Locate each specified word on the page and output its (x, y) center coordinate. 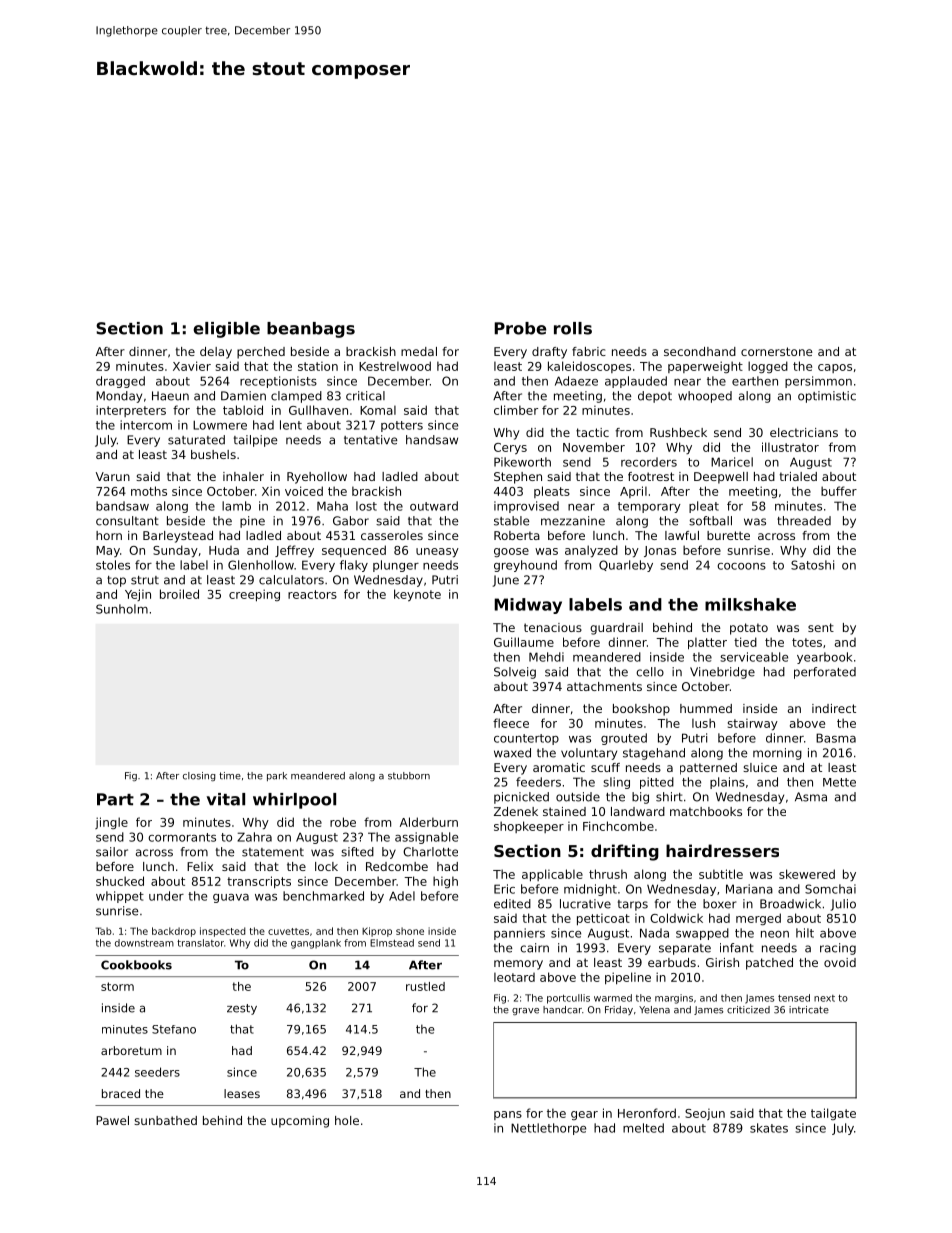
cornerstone (777, 351)
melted (643, 1128)
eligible (226, 330)
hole (347, 1120)
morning (777, 754)
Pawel (112, 1120)
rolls (573, 328)
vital (226, 799)
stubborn (409, 776)
